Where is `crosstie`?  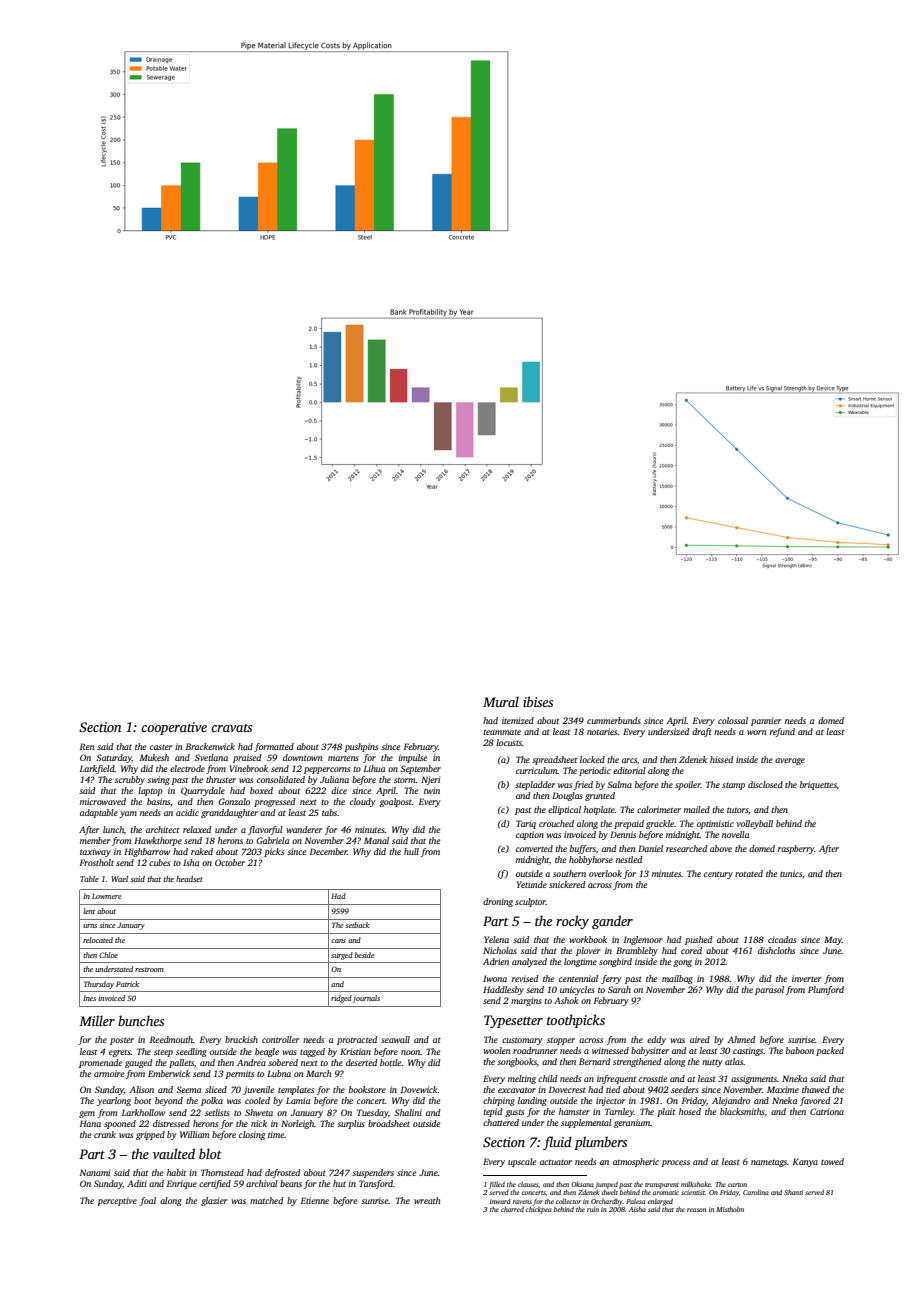
crosstie is located at coordinates (653, 1078).
